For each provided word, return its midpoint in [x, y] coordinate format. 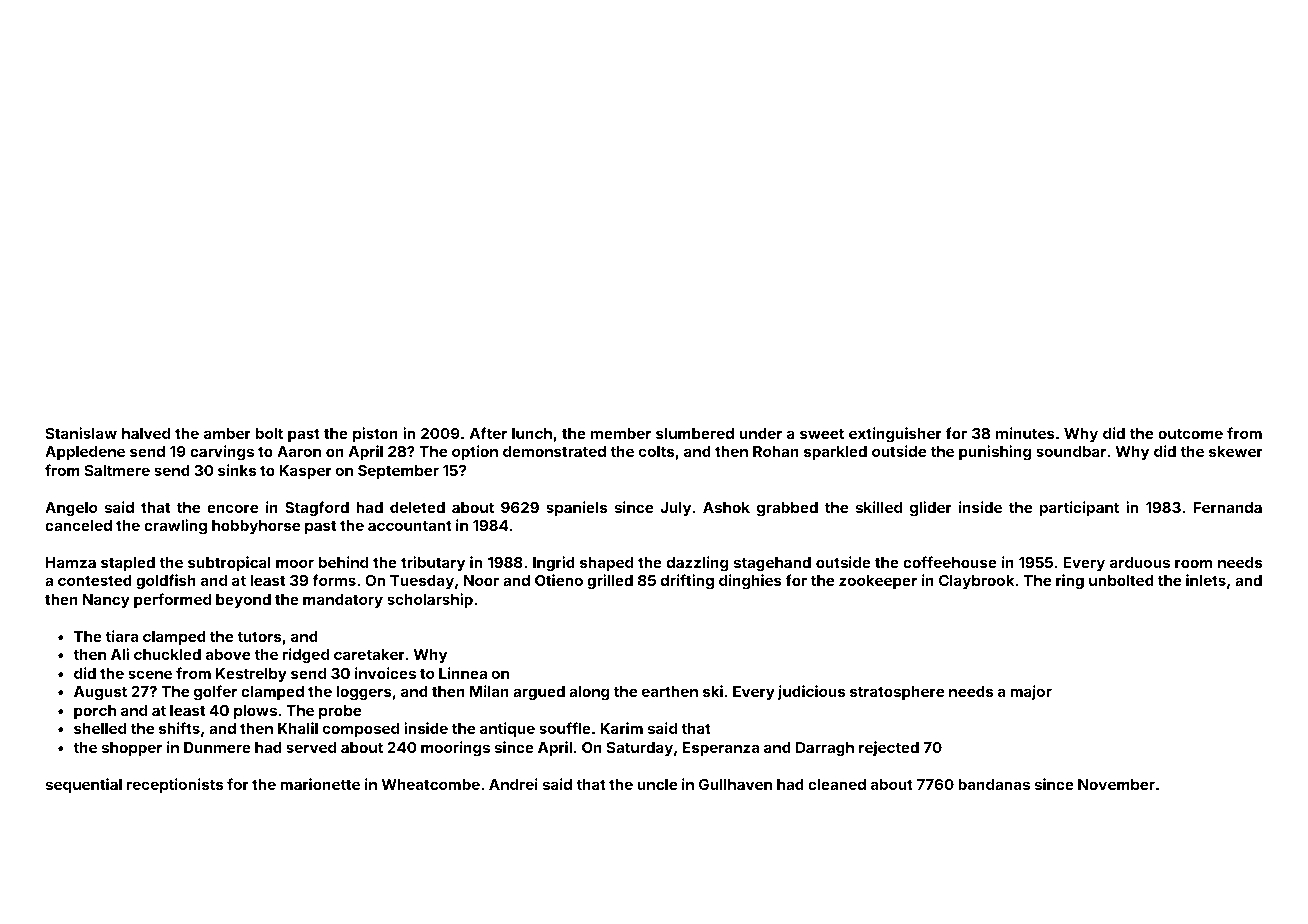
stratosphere [897, 693]
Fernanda [1227, 507]
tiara [121, 636]
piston [375, 434]
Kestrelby [251, 675]
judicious [811, 692]
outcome [1190, 434]
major [1031, 692]
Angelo [71, 509]
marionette [320, 784]
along [589, 693]
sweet [822, 434]
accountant [410, 526]
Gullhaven [735, 784]
